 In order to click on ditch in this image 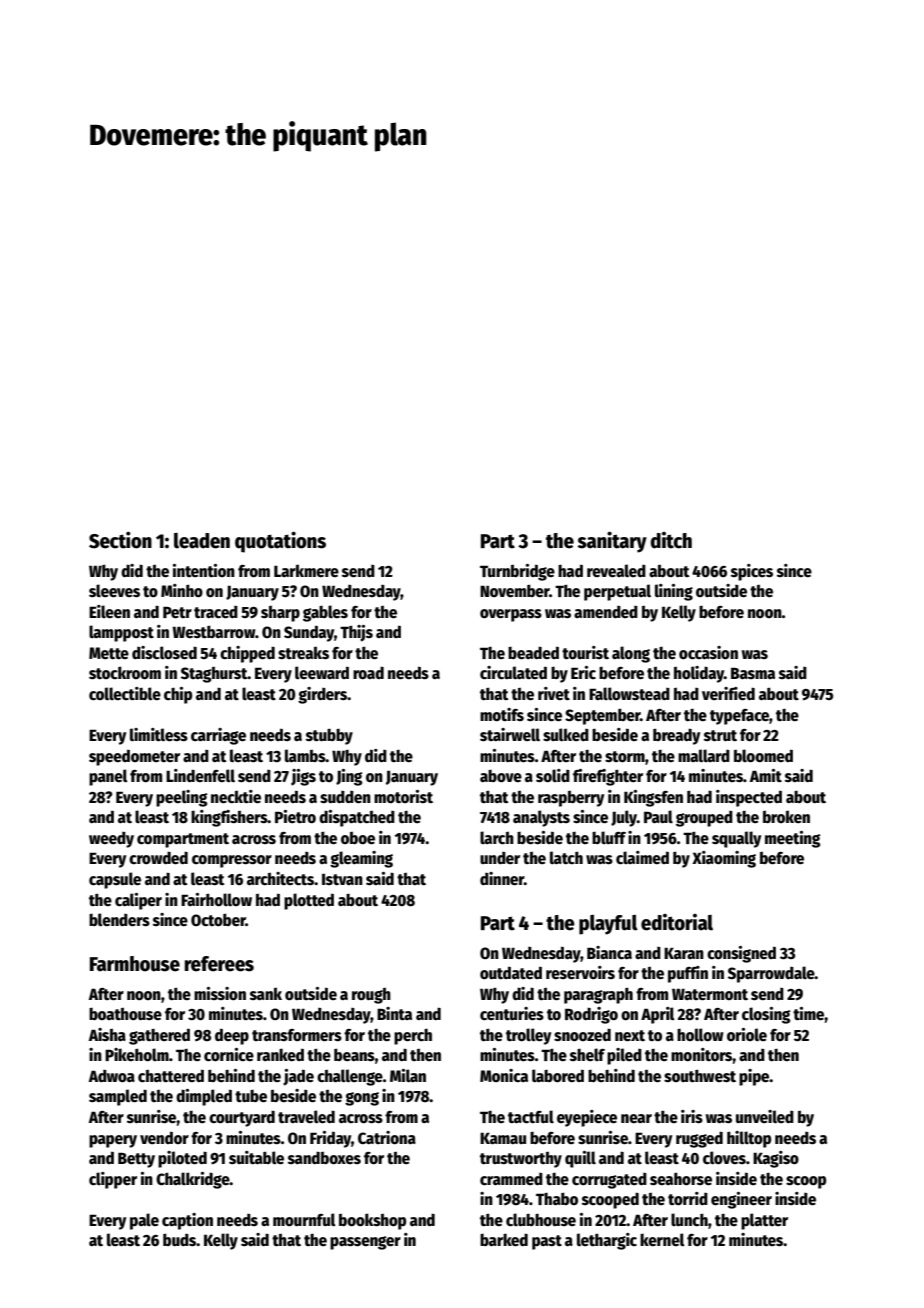, I will do `click(671, 540)`.
